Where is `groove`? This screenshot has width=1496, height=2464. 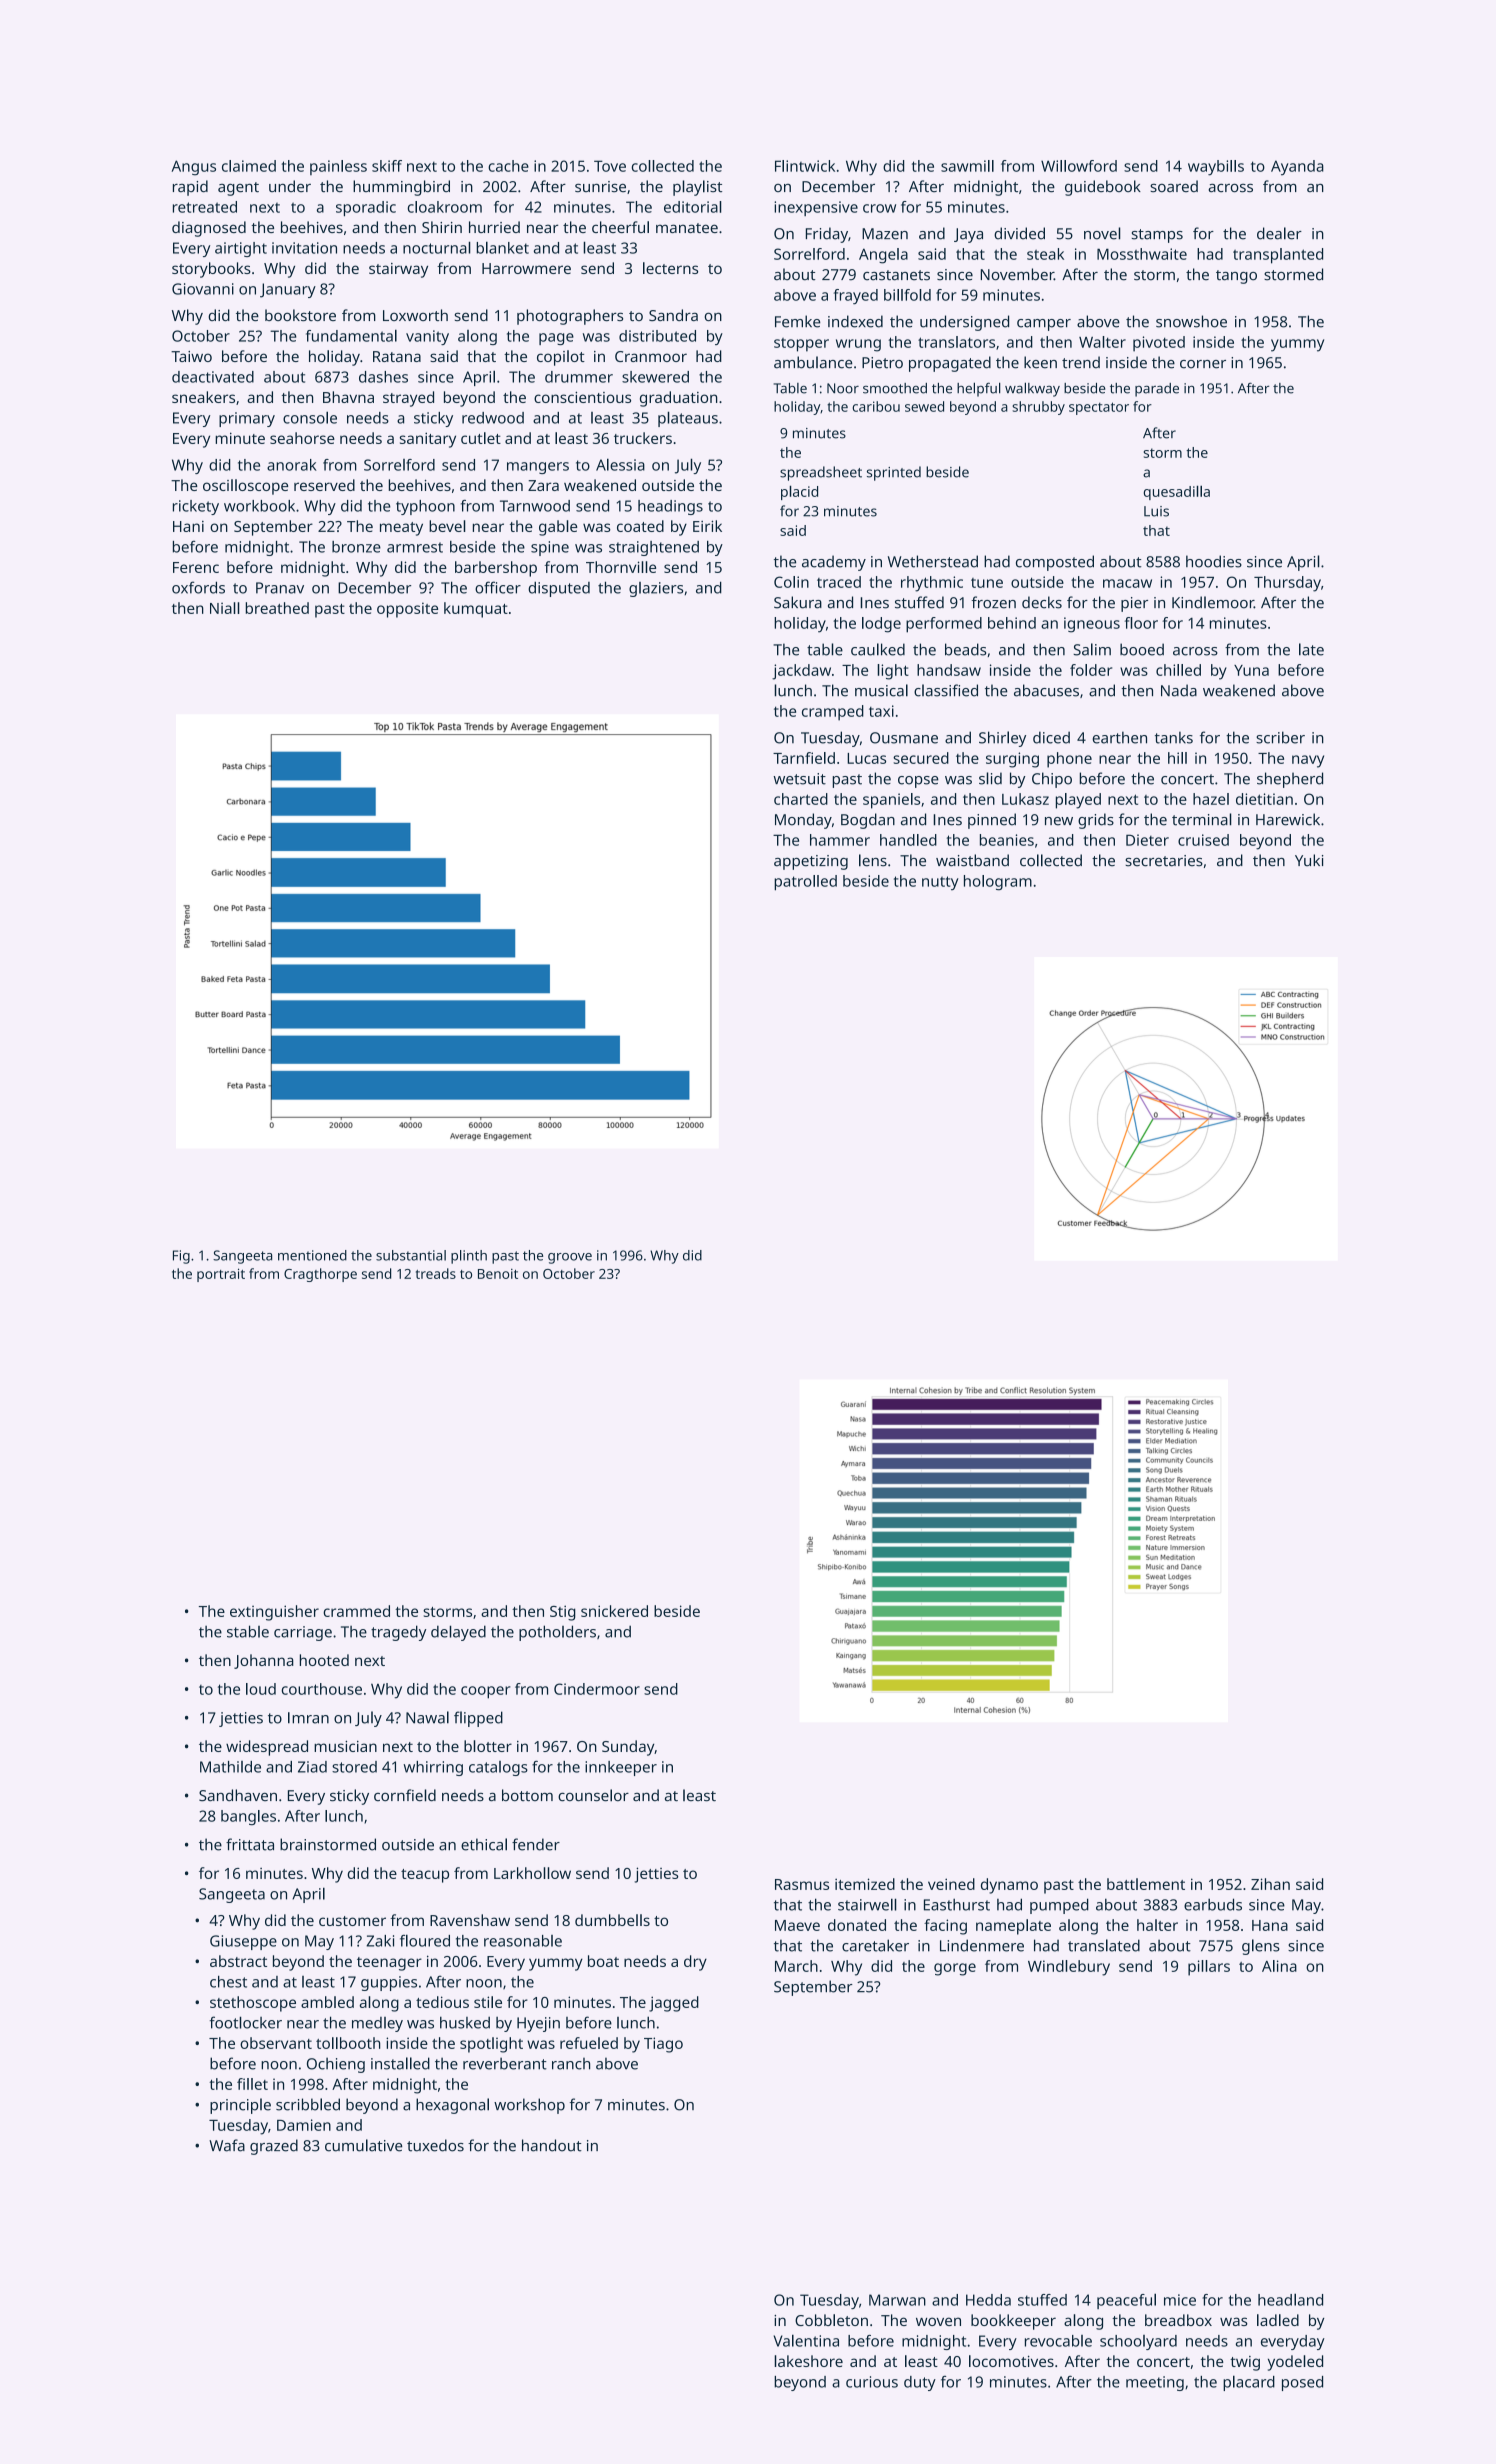
groove is located at coordinates (570, 1258).
